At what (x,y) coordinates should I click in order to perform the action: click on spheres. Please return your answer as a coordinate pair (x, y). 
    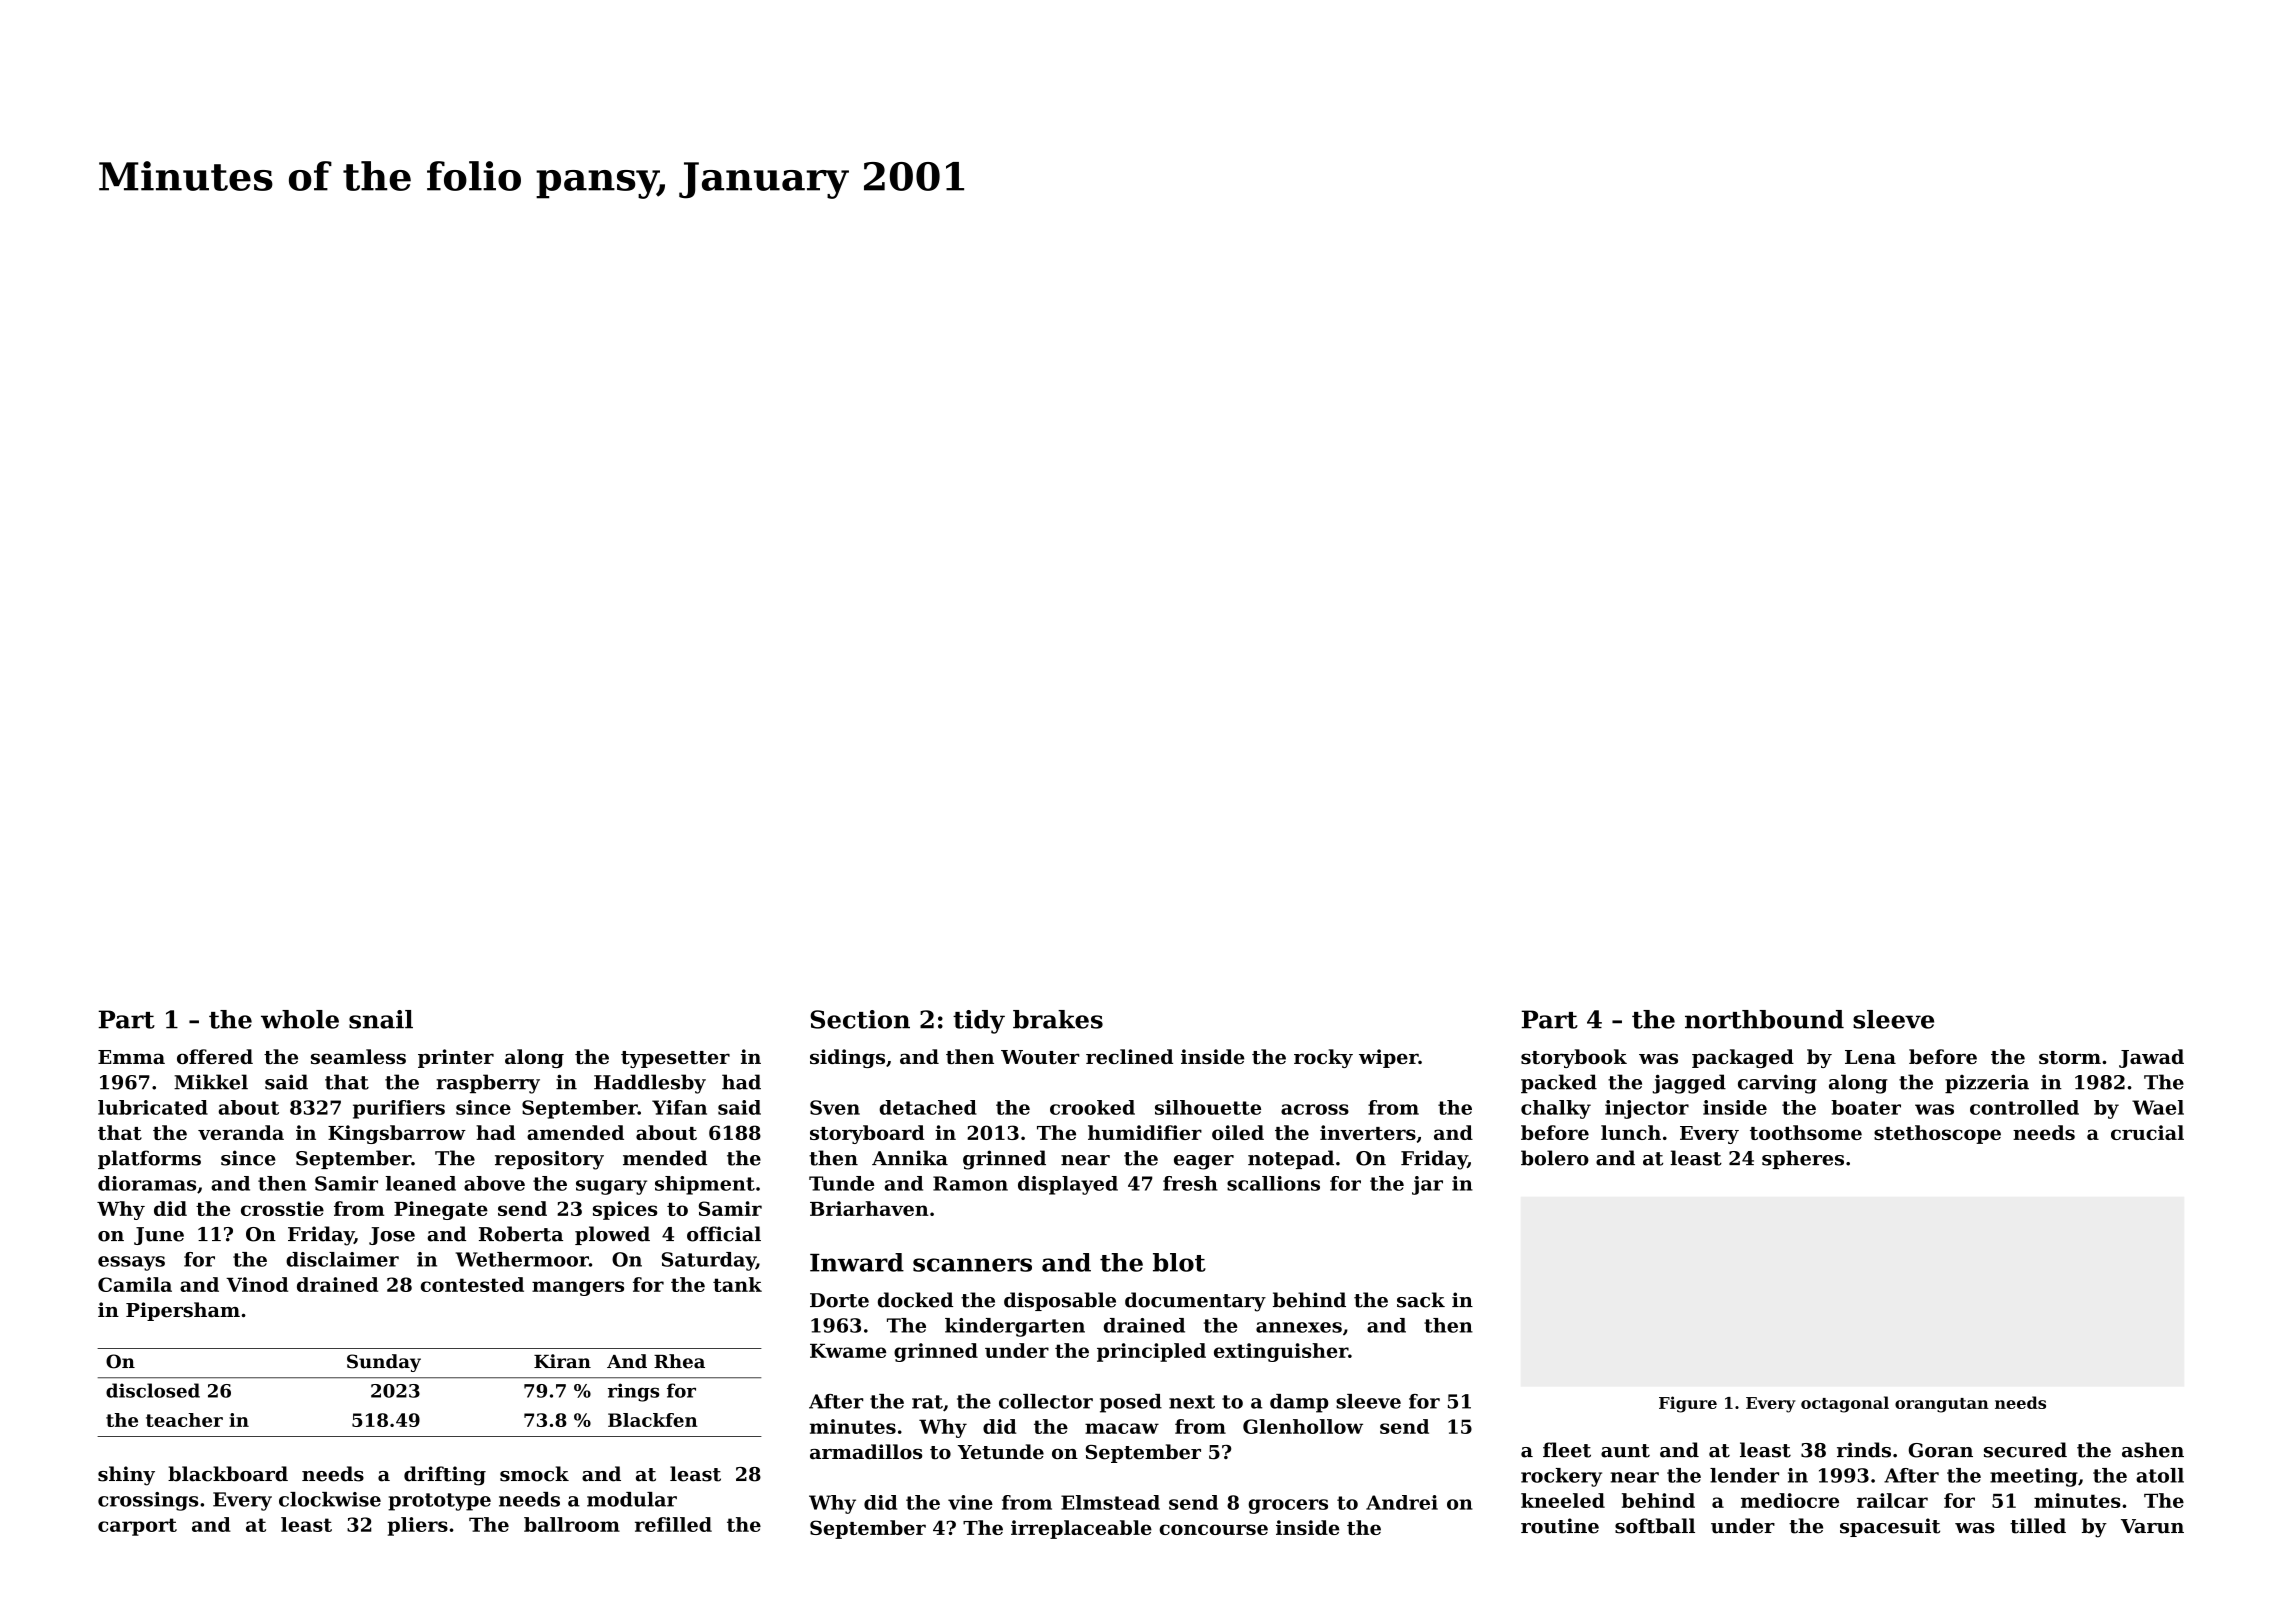
    Looking at the image, I should click on (1803, 1159).
